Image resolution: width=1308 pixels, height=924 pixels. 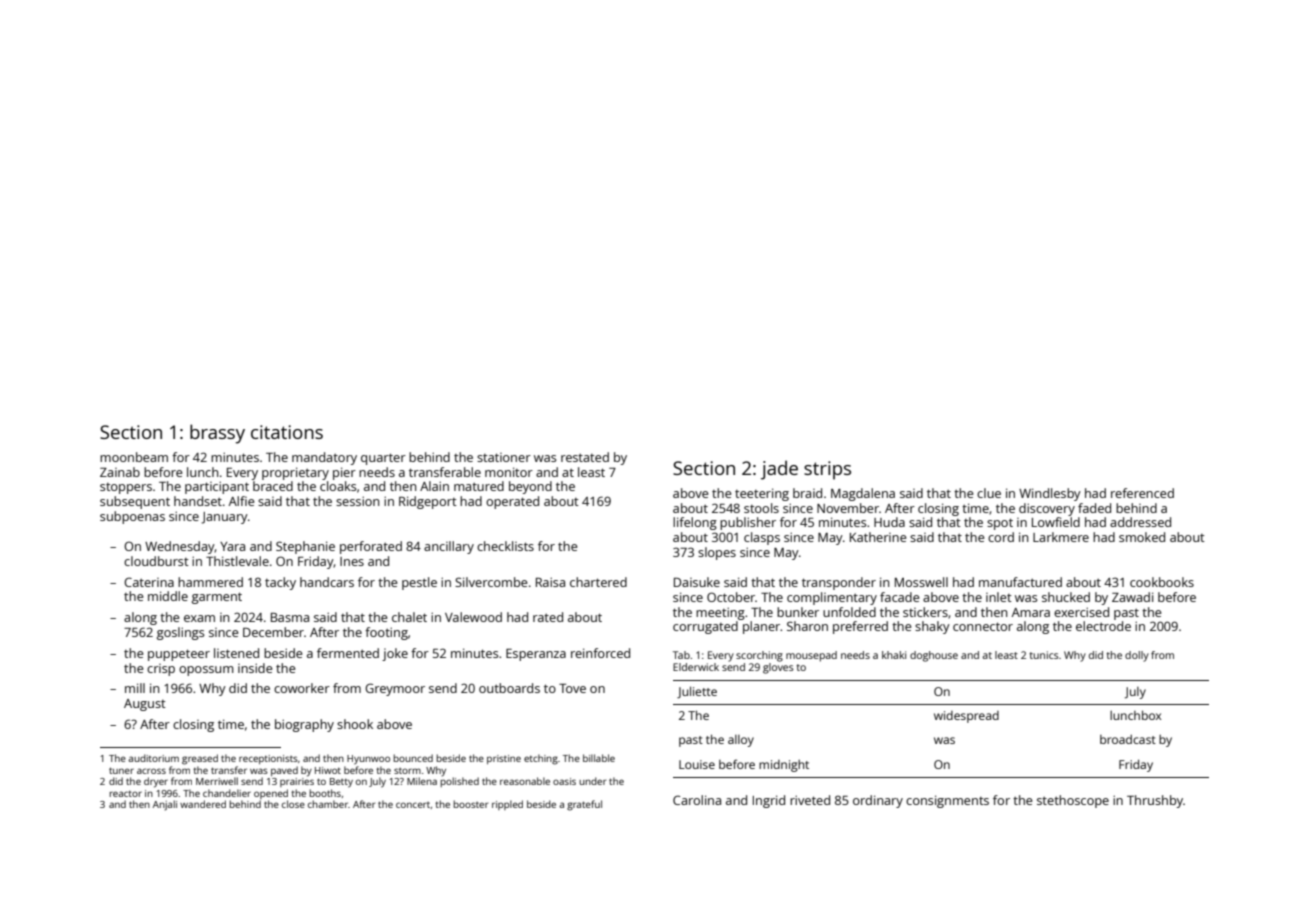 I want to click on addressed, so click(x=1140, y=522).
